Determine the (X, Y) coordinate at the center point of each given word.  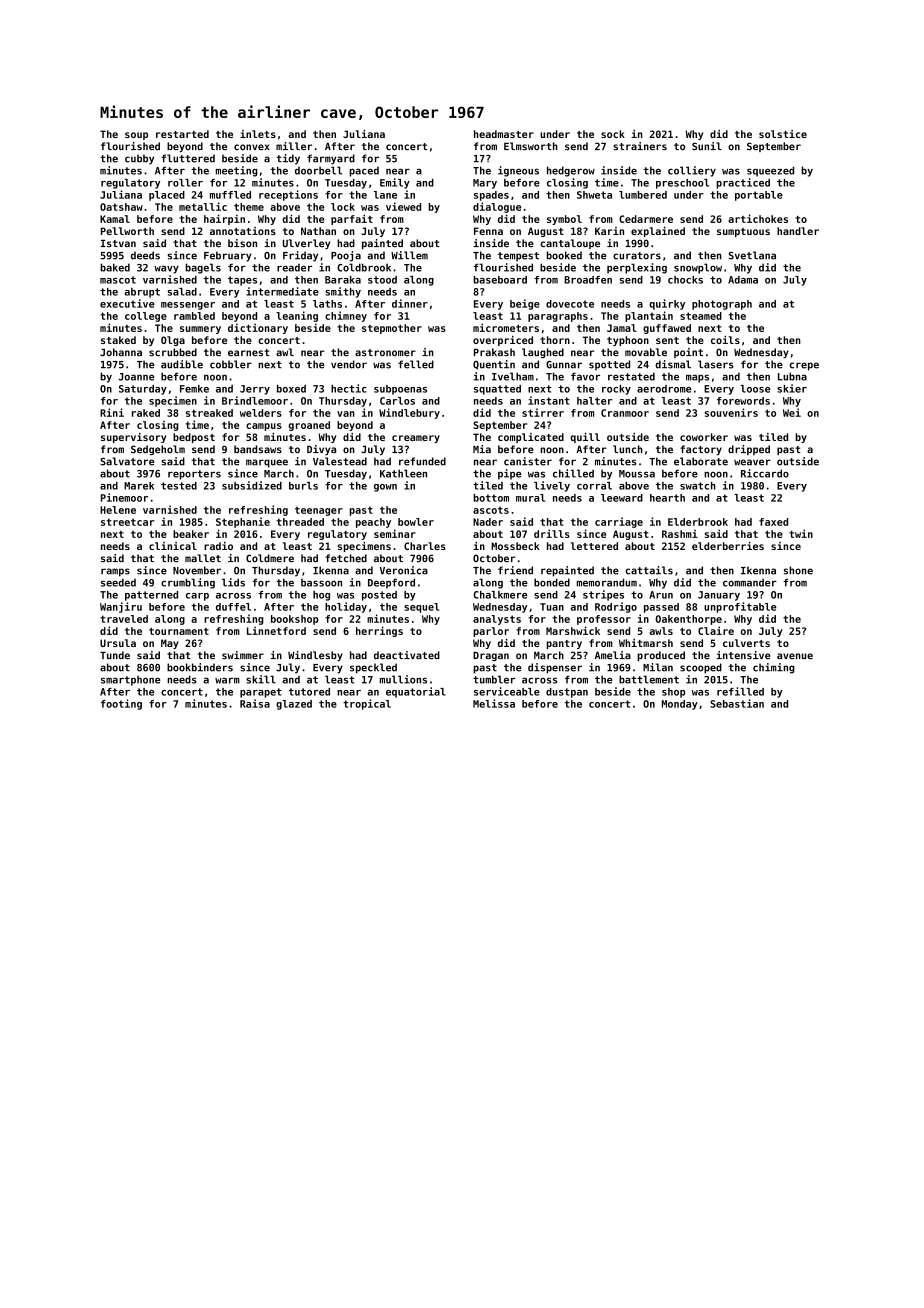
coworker (704, 437)
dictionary (258, 328)
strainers (640, 146)
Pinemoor (124, 497)
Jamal (622, 328)
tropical (367, 704)
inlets (258, 134)
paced (364, 172)
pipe (510, 474)
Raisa (255, 703)
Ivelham (513, 376)
